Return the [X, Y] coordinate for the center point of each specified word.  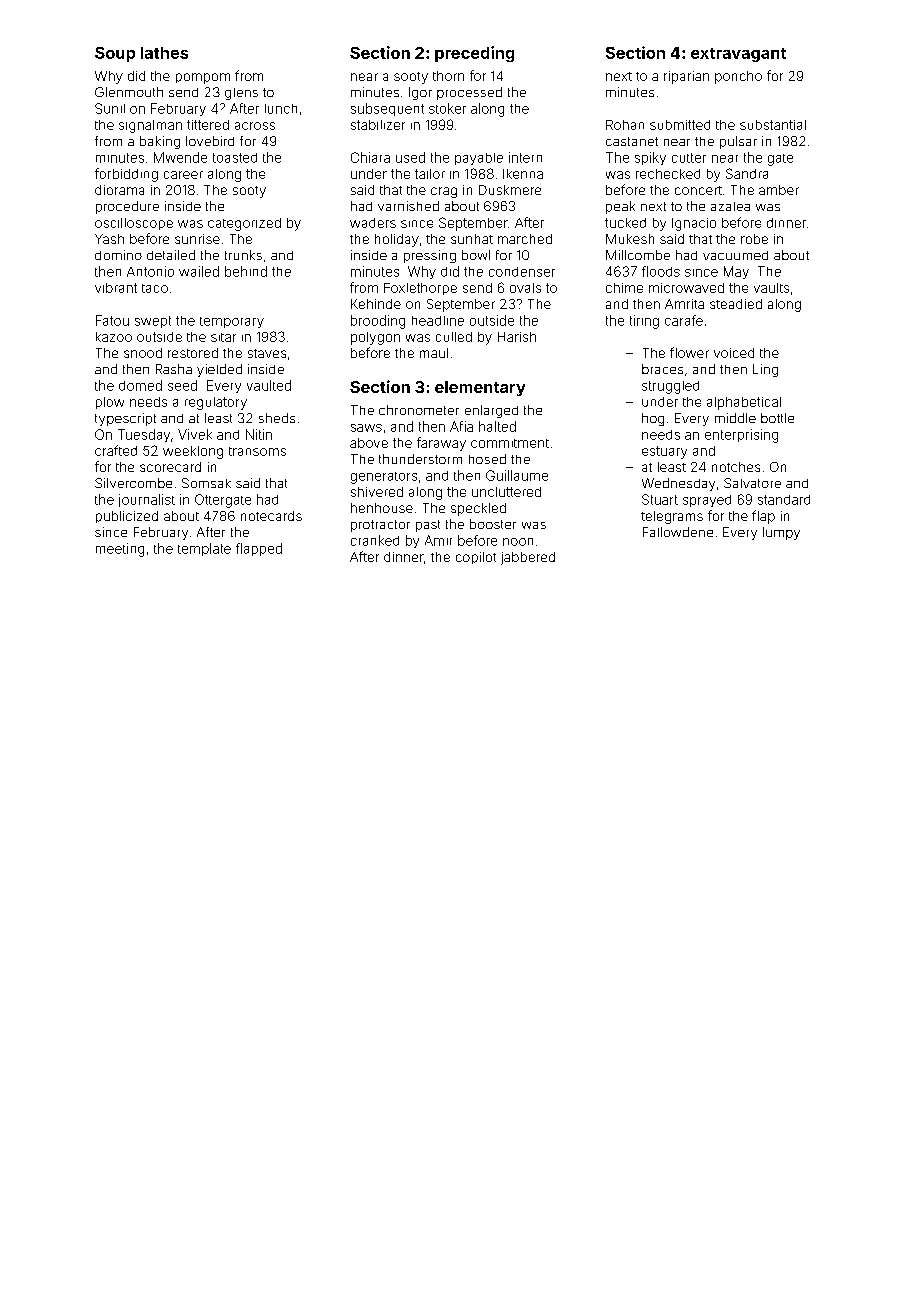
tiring [644, 322]
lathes [164, 53]
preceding [474, 54]
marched [525, 239]
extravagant [738, 55]
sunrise [197, 239]
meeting [120, 550]
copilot [476, 558]
